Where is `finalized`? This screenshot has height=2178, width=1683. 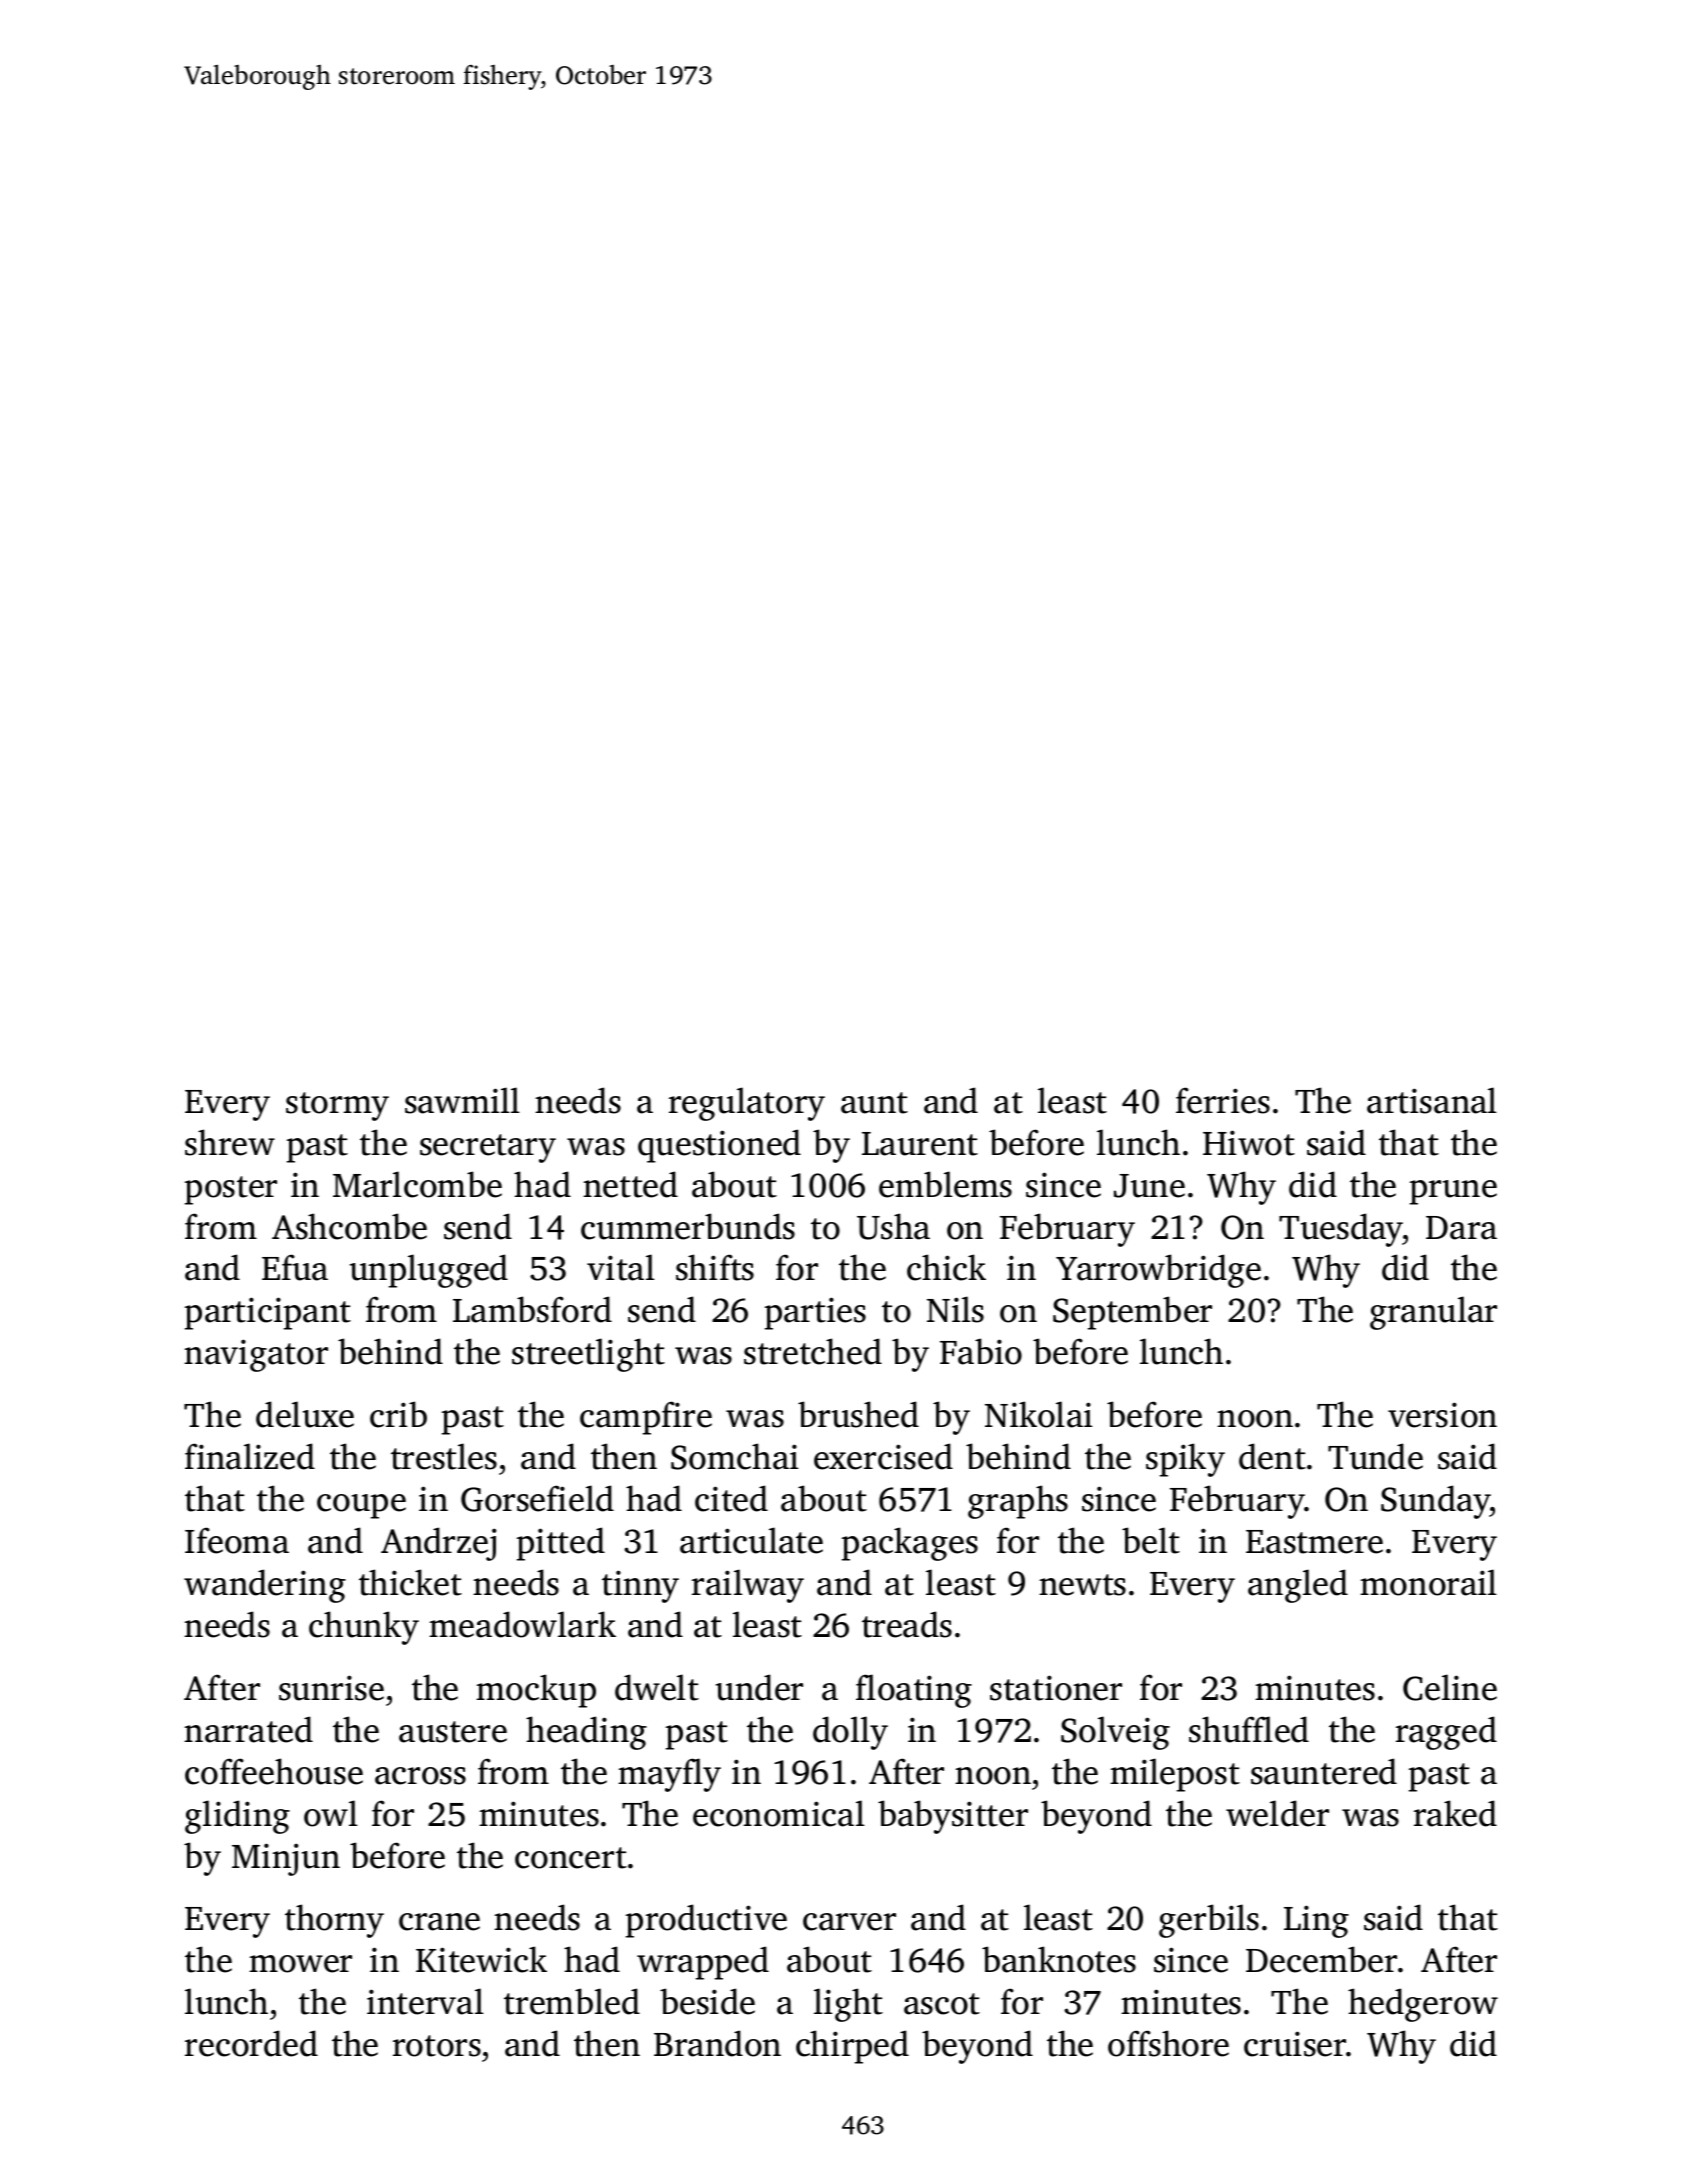
finalized is located at coordinates (250, 1456).
